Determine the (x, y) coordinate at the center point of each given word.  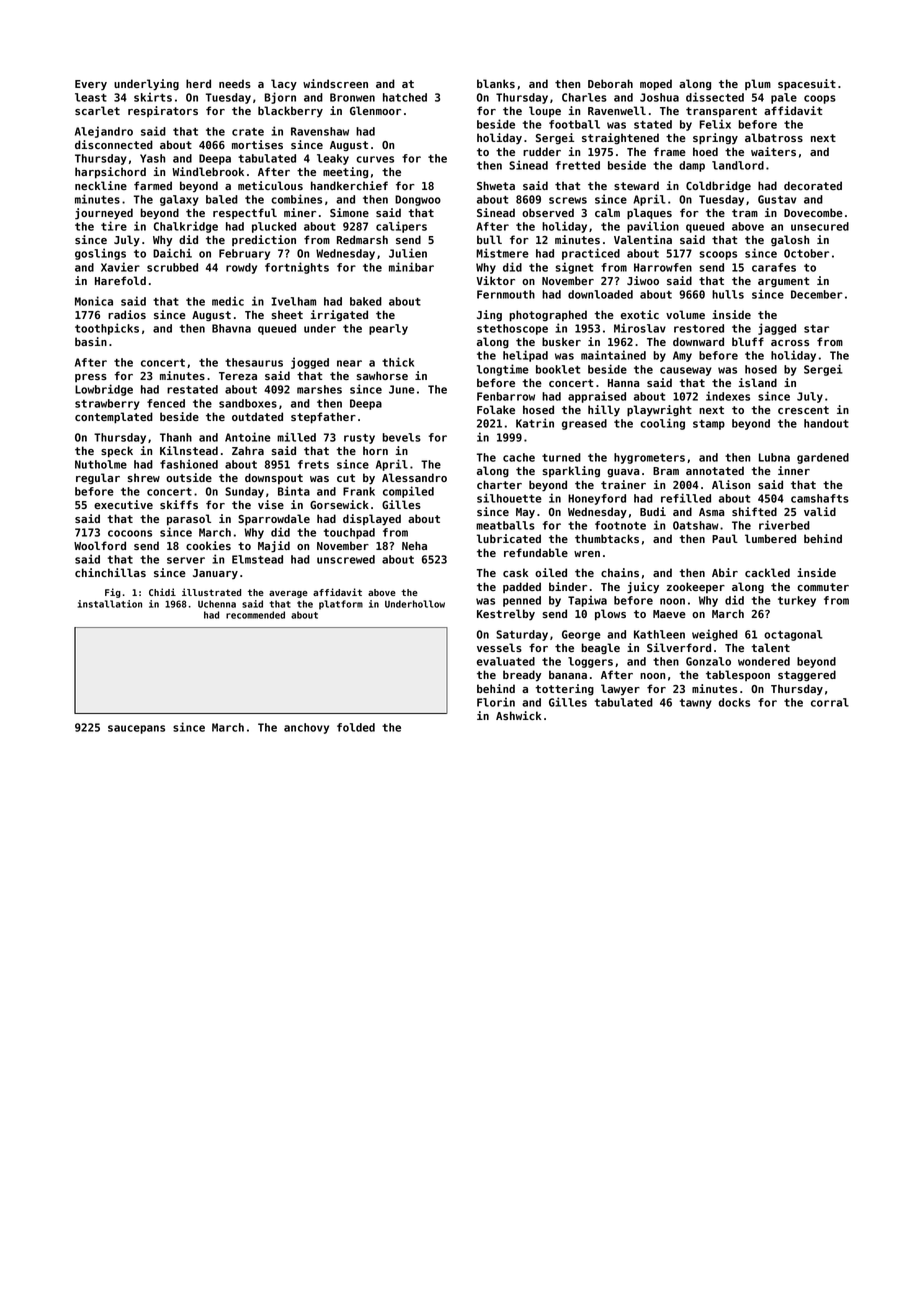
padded (522, 587)
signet (574, 268)
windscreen (335, 83)
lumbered (770, 538)
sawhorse (382, 375)
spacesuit (807, 85)
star (816, 329)
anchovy (306, 728)
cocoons (130, 533)
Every (91, 85)
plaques (649, 214)
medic (228, 301)
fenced (166, 403)
